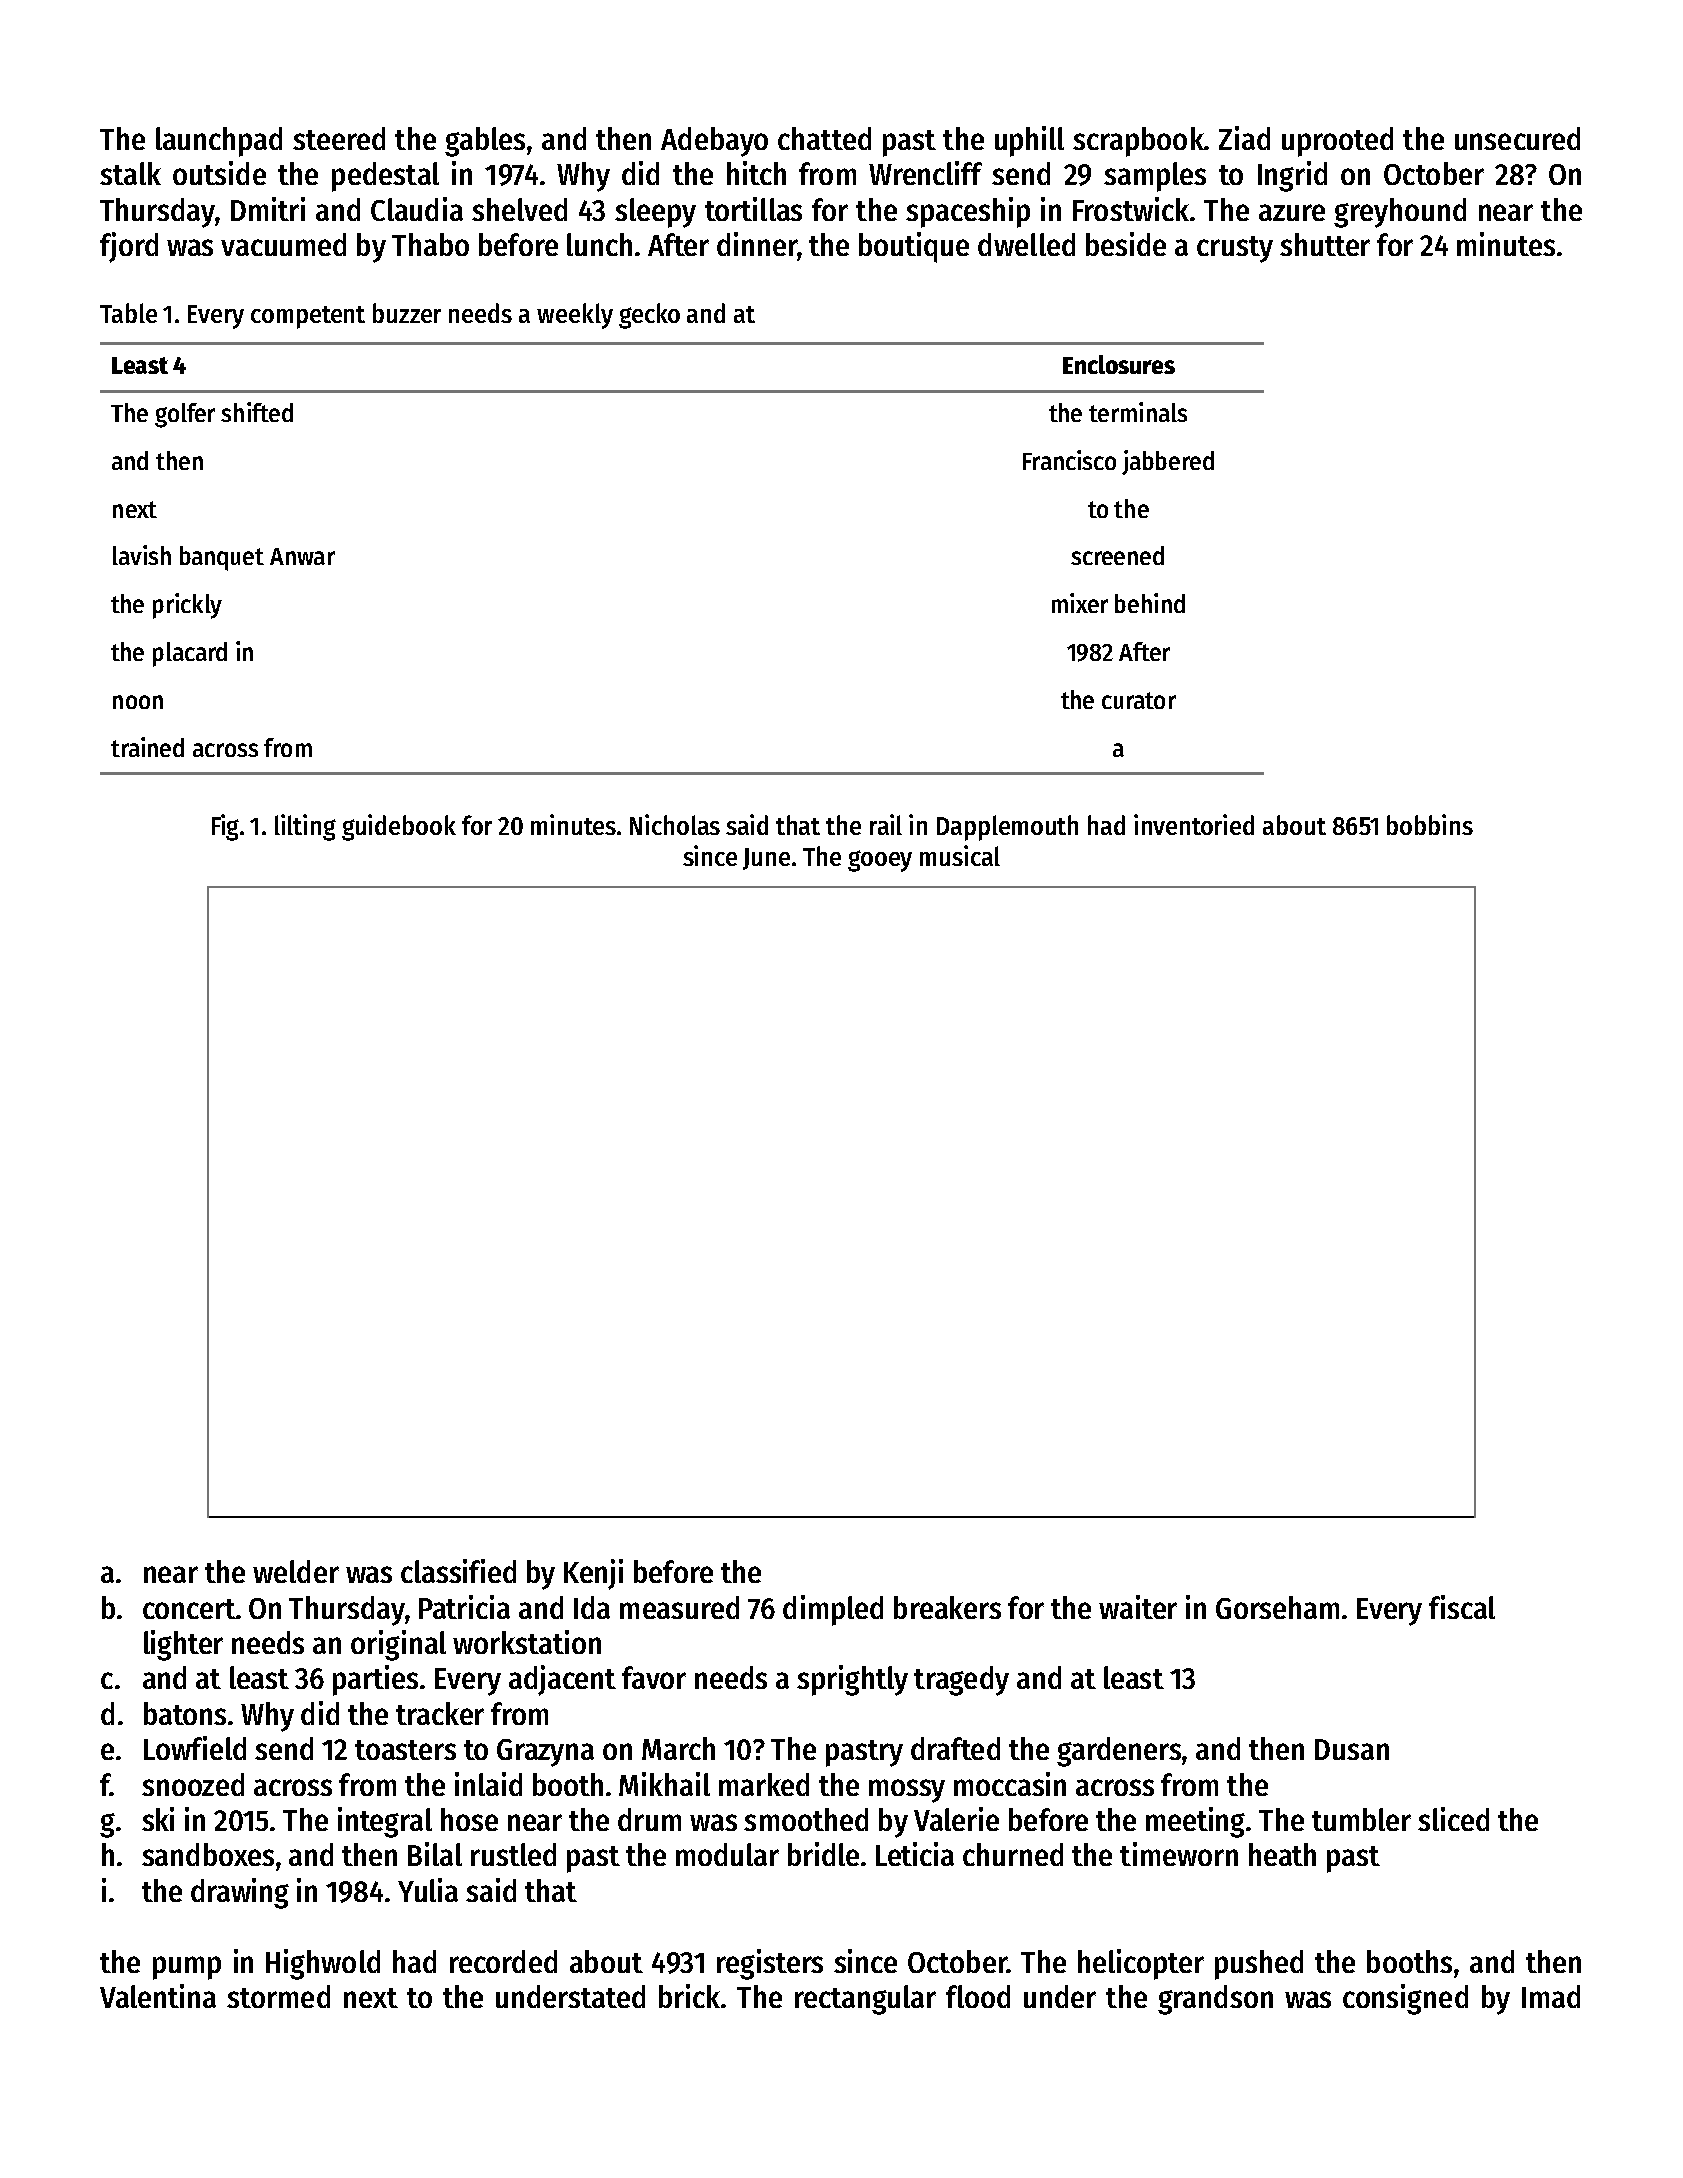 Image resolution: width=1683 pixels, height=2178 pixels. What do you see at coordinates (1277, 1607) in the screenshot?
I see `Gorseham` at bounding box center [1277, 1607].
